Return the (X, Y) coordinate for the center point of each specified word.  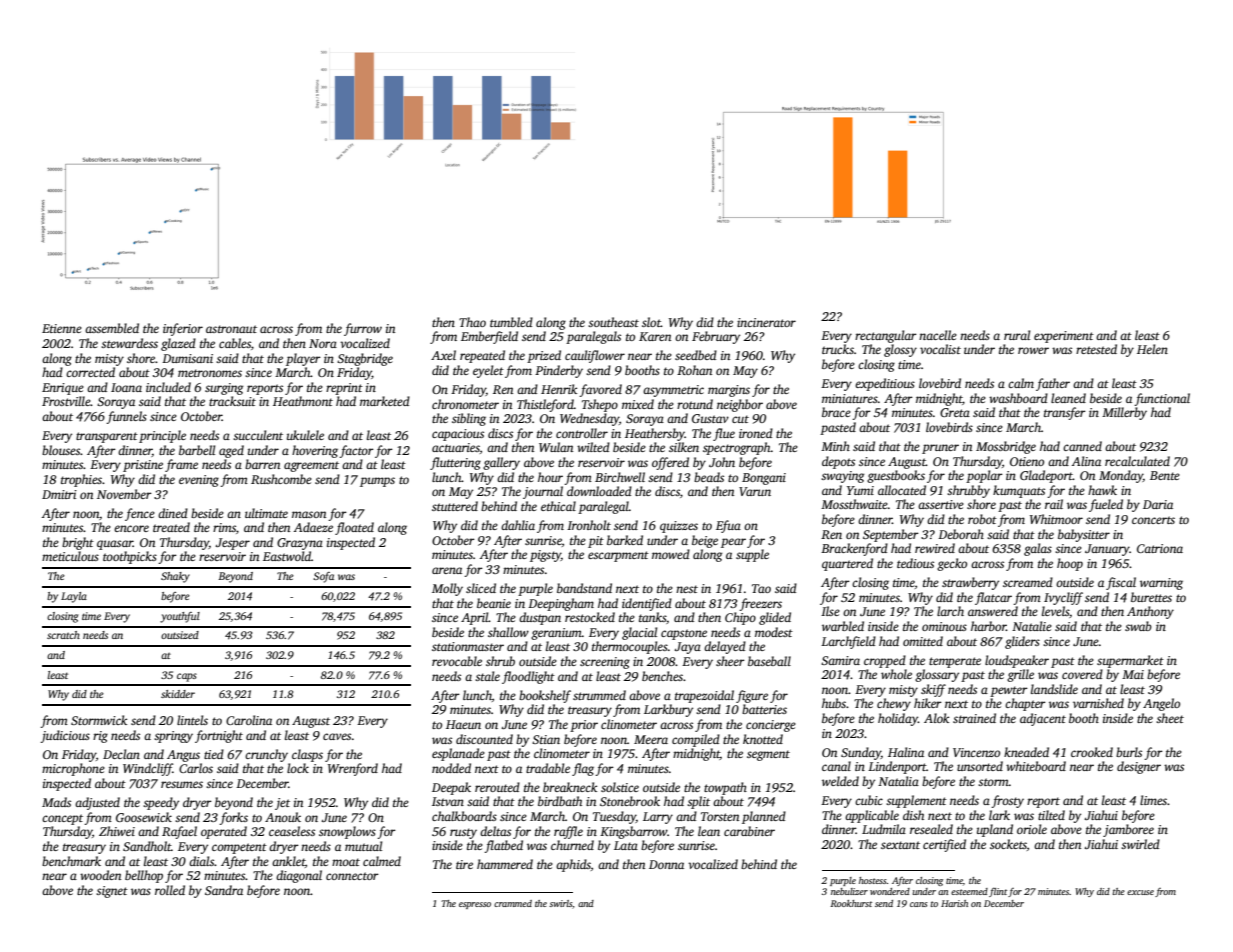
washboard (1018, 398)
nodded (451, 768)
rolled (170, 890)
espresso (475, 905)
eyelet (488, 371)
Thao (472, 322)
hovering (315, 451)
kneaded (1026, 752)
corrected (90, 372)
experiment (1064, 337)
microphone (73, 769)
